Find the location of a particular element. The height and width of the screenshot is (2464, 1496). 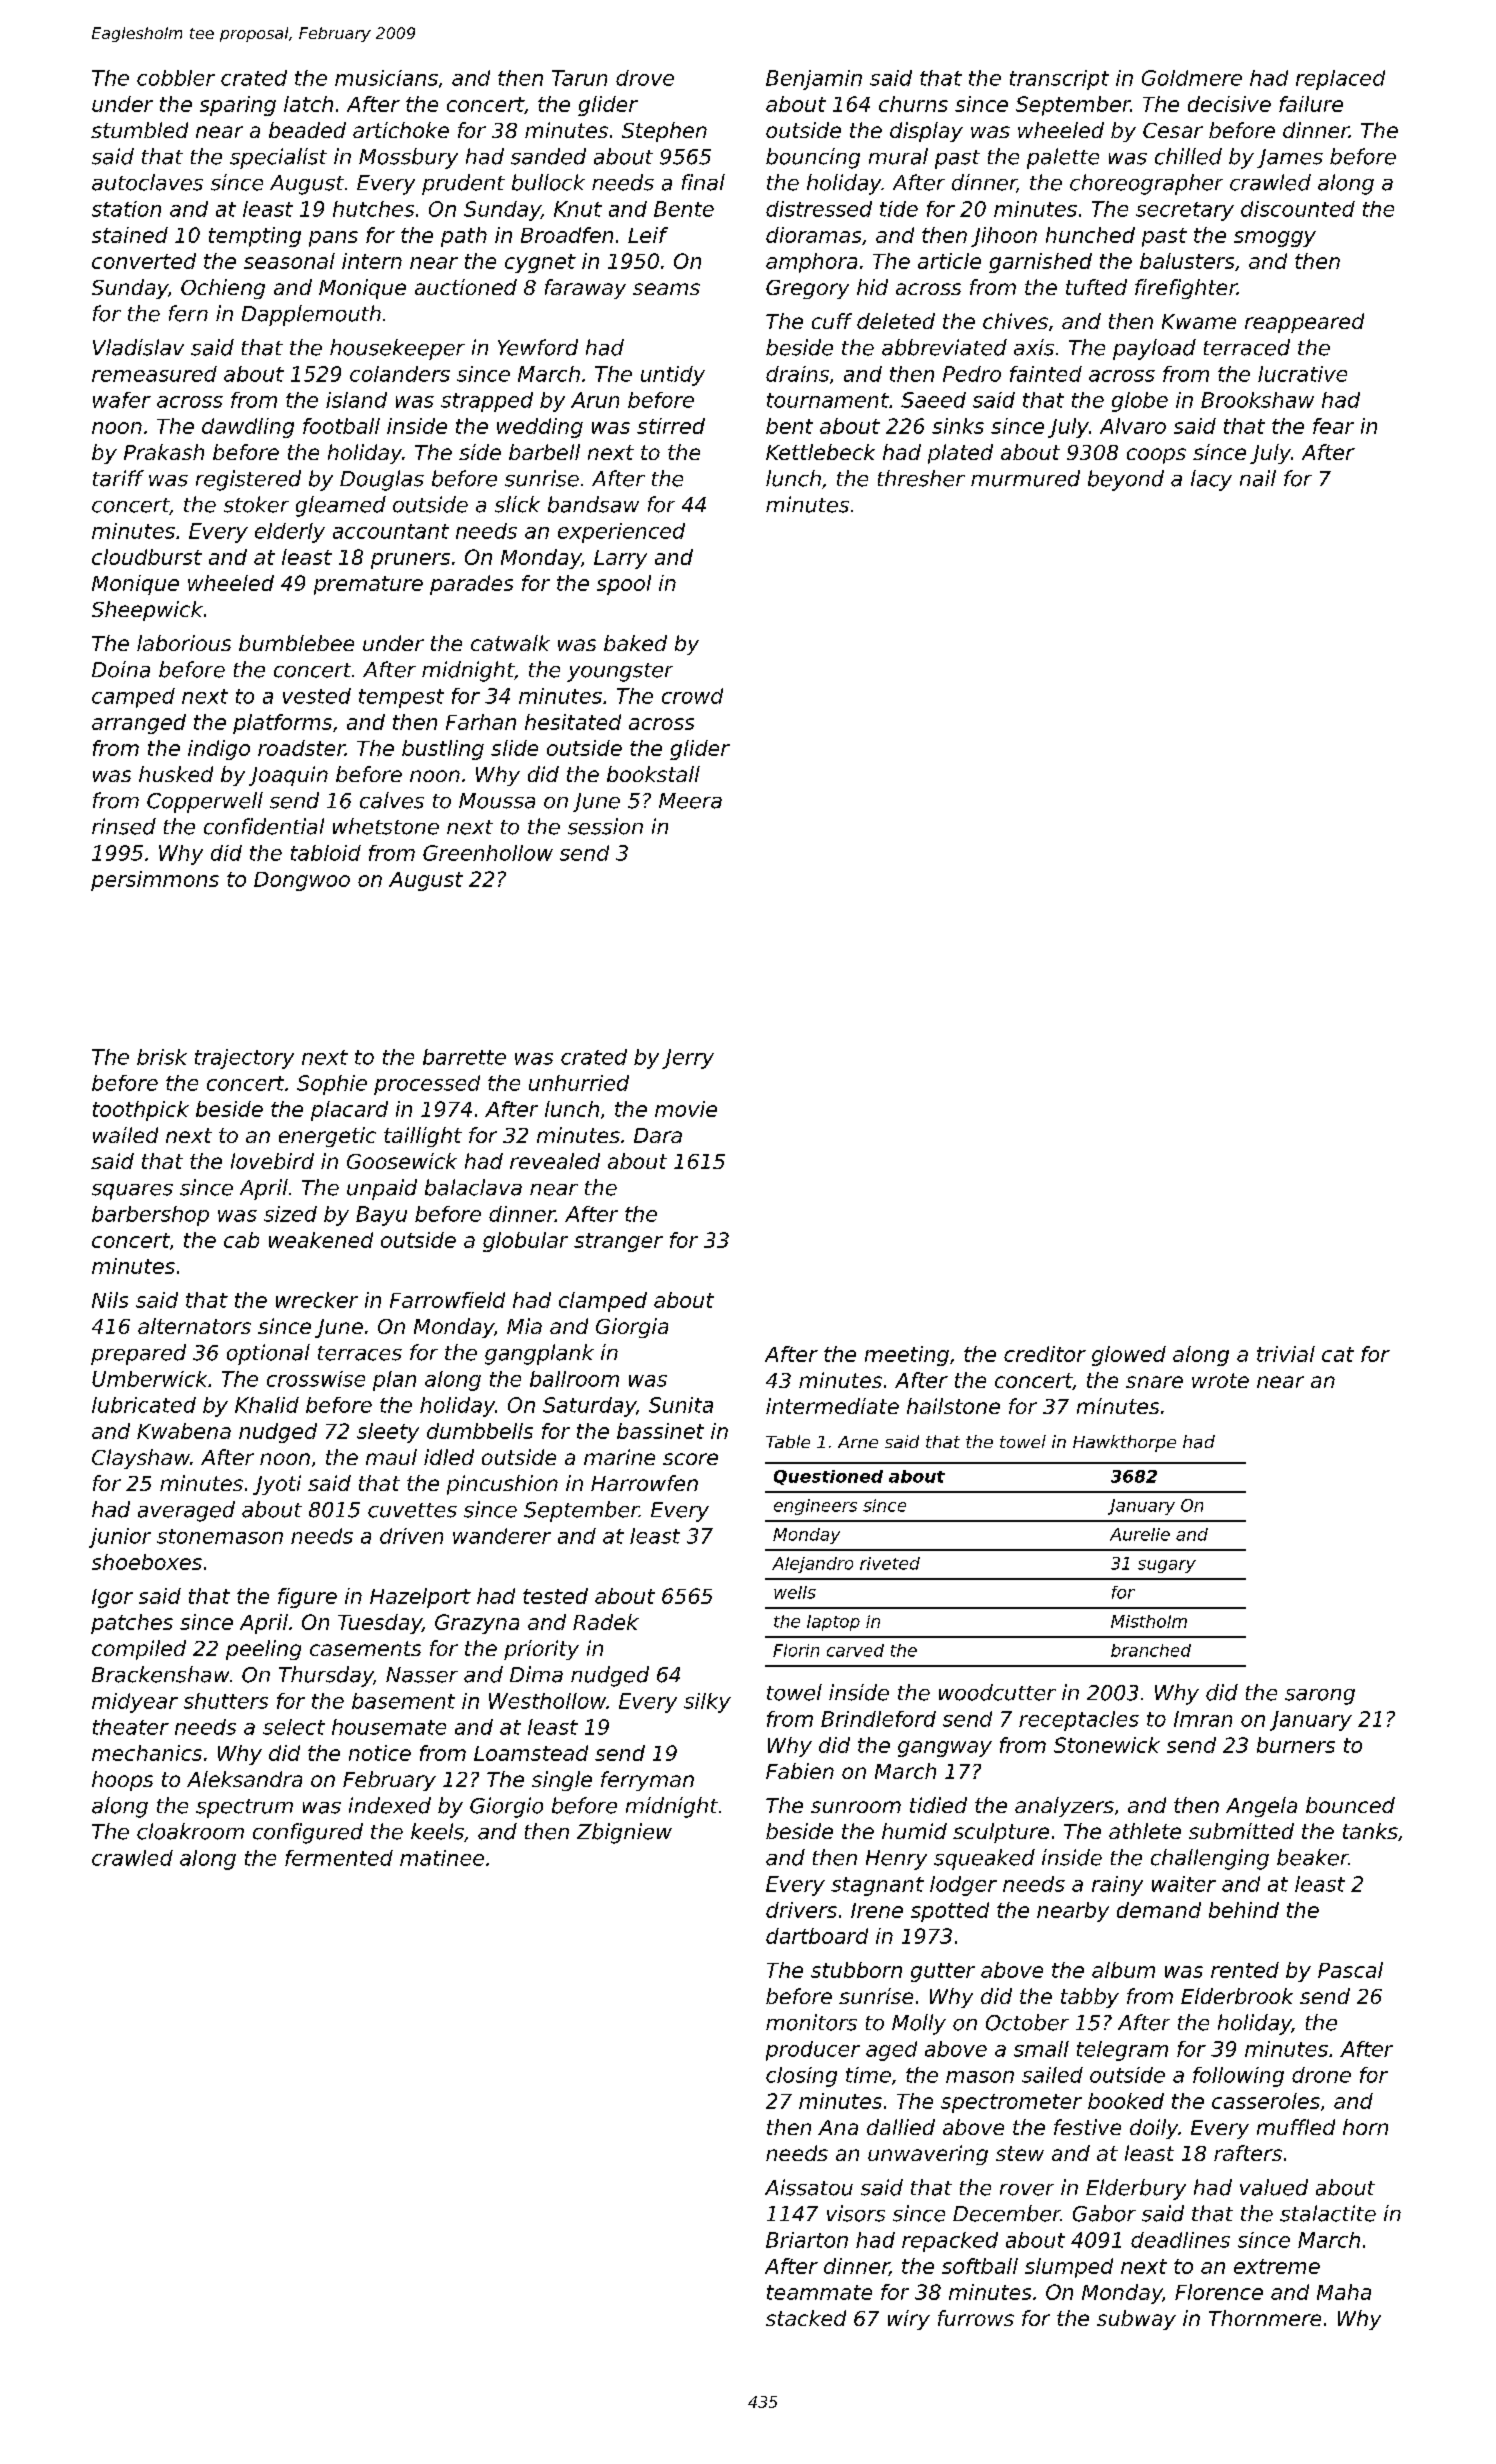

persimmons is located at coordinates (155, 881).
